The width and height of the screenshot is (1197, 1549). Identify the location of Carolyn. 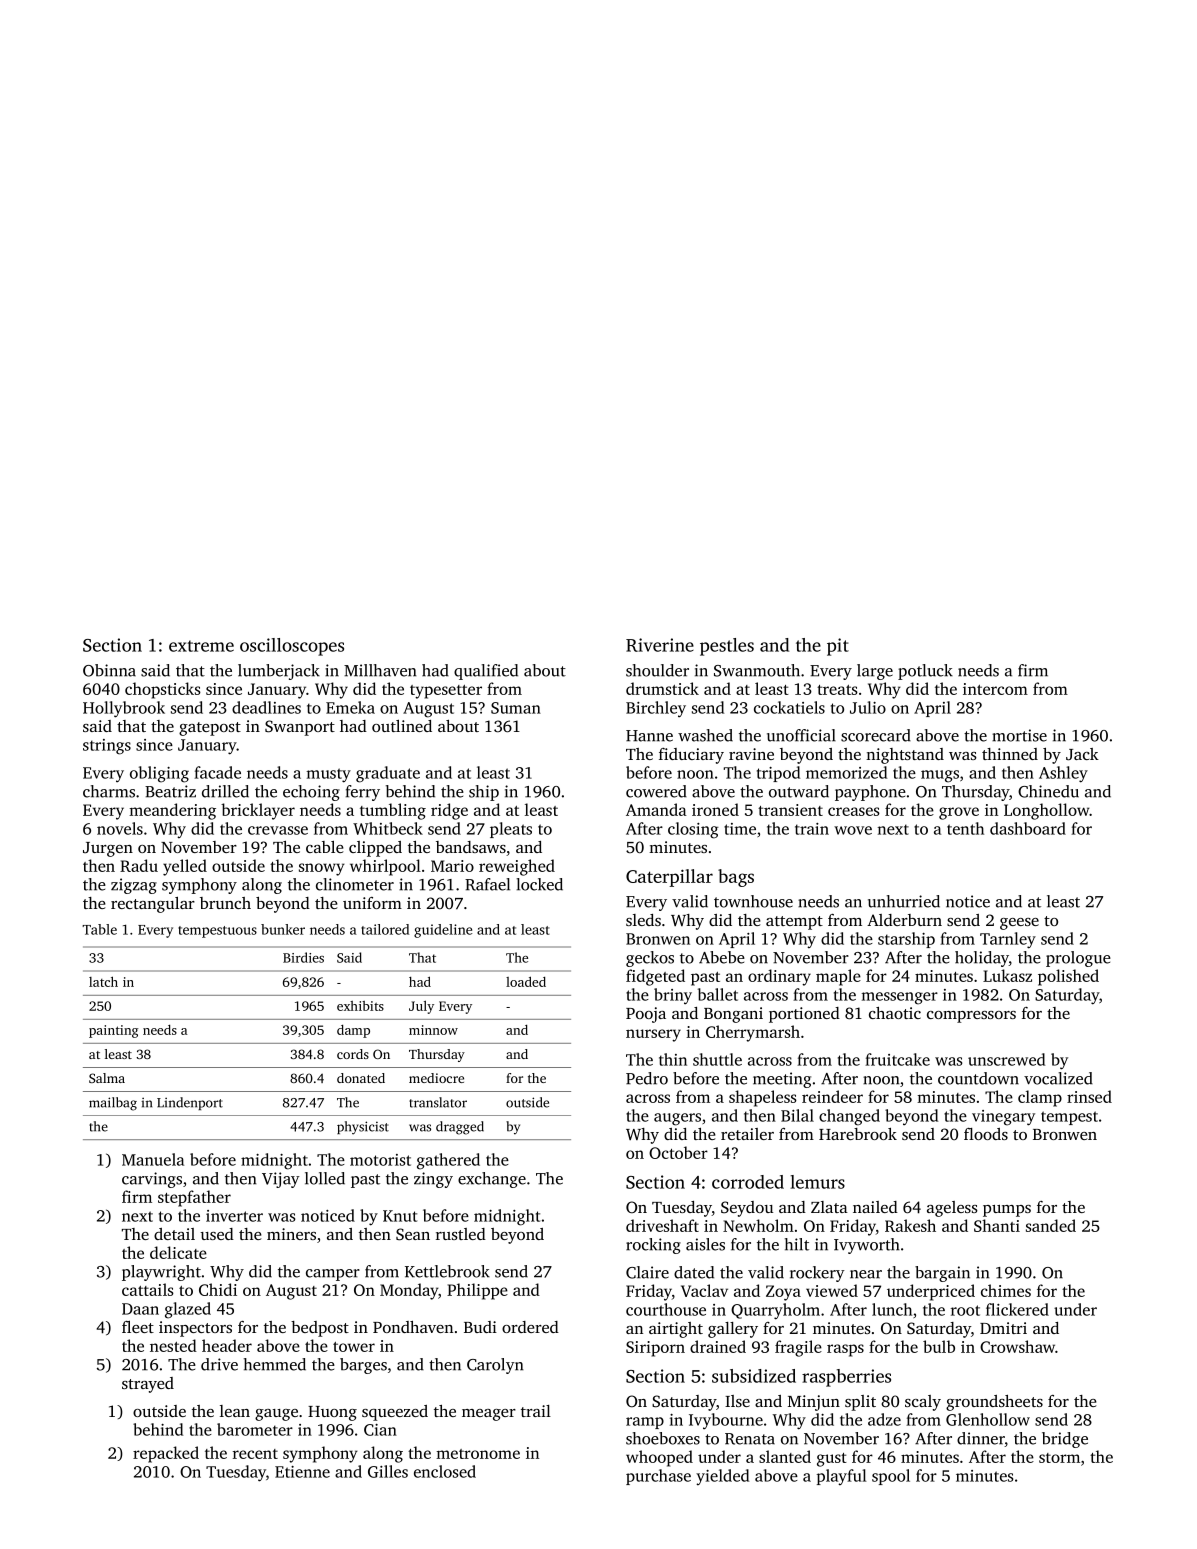
(495, 1366).
